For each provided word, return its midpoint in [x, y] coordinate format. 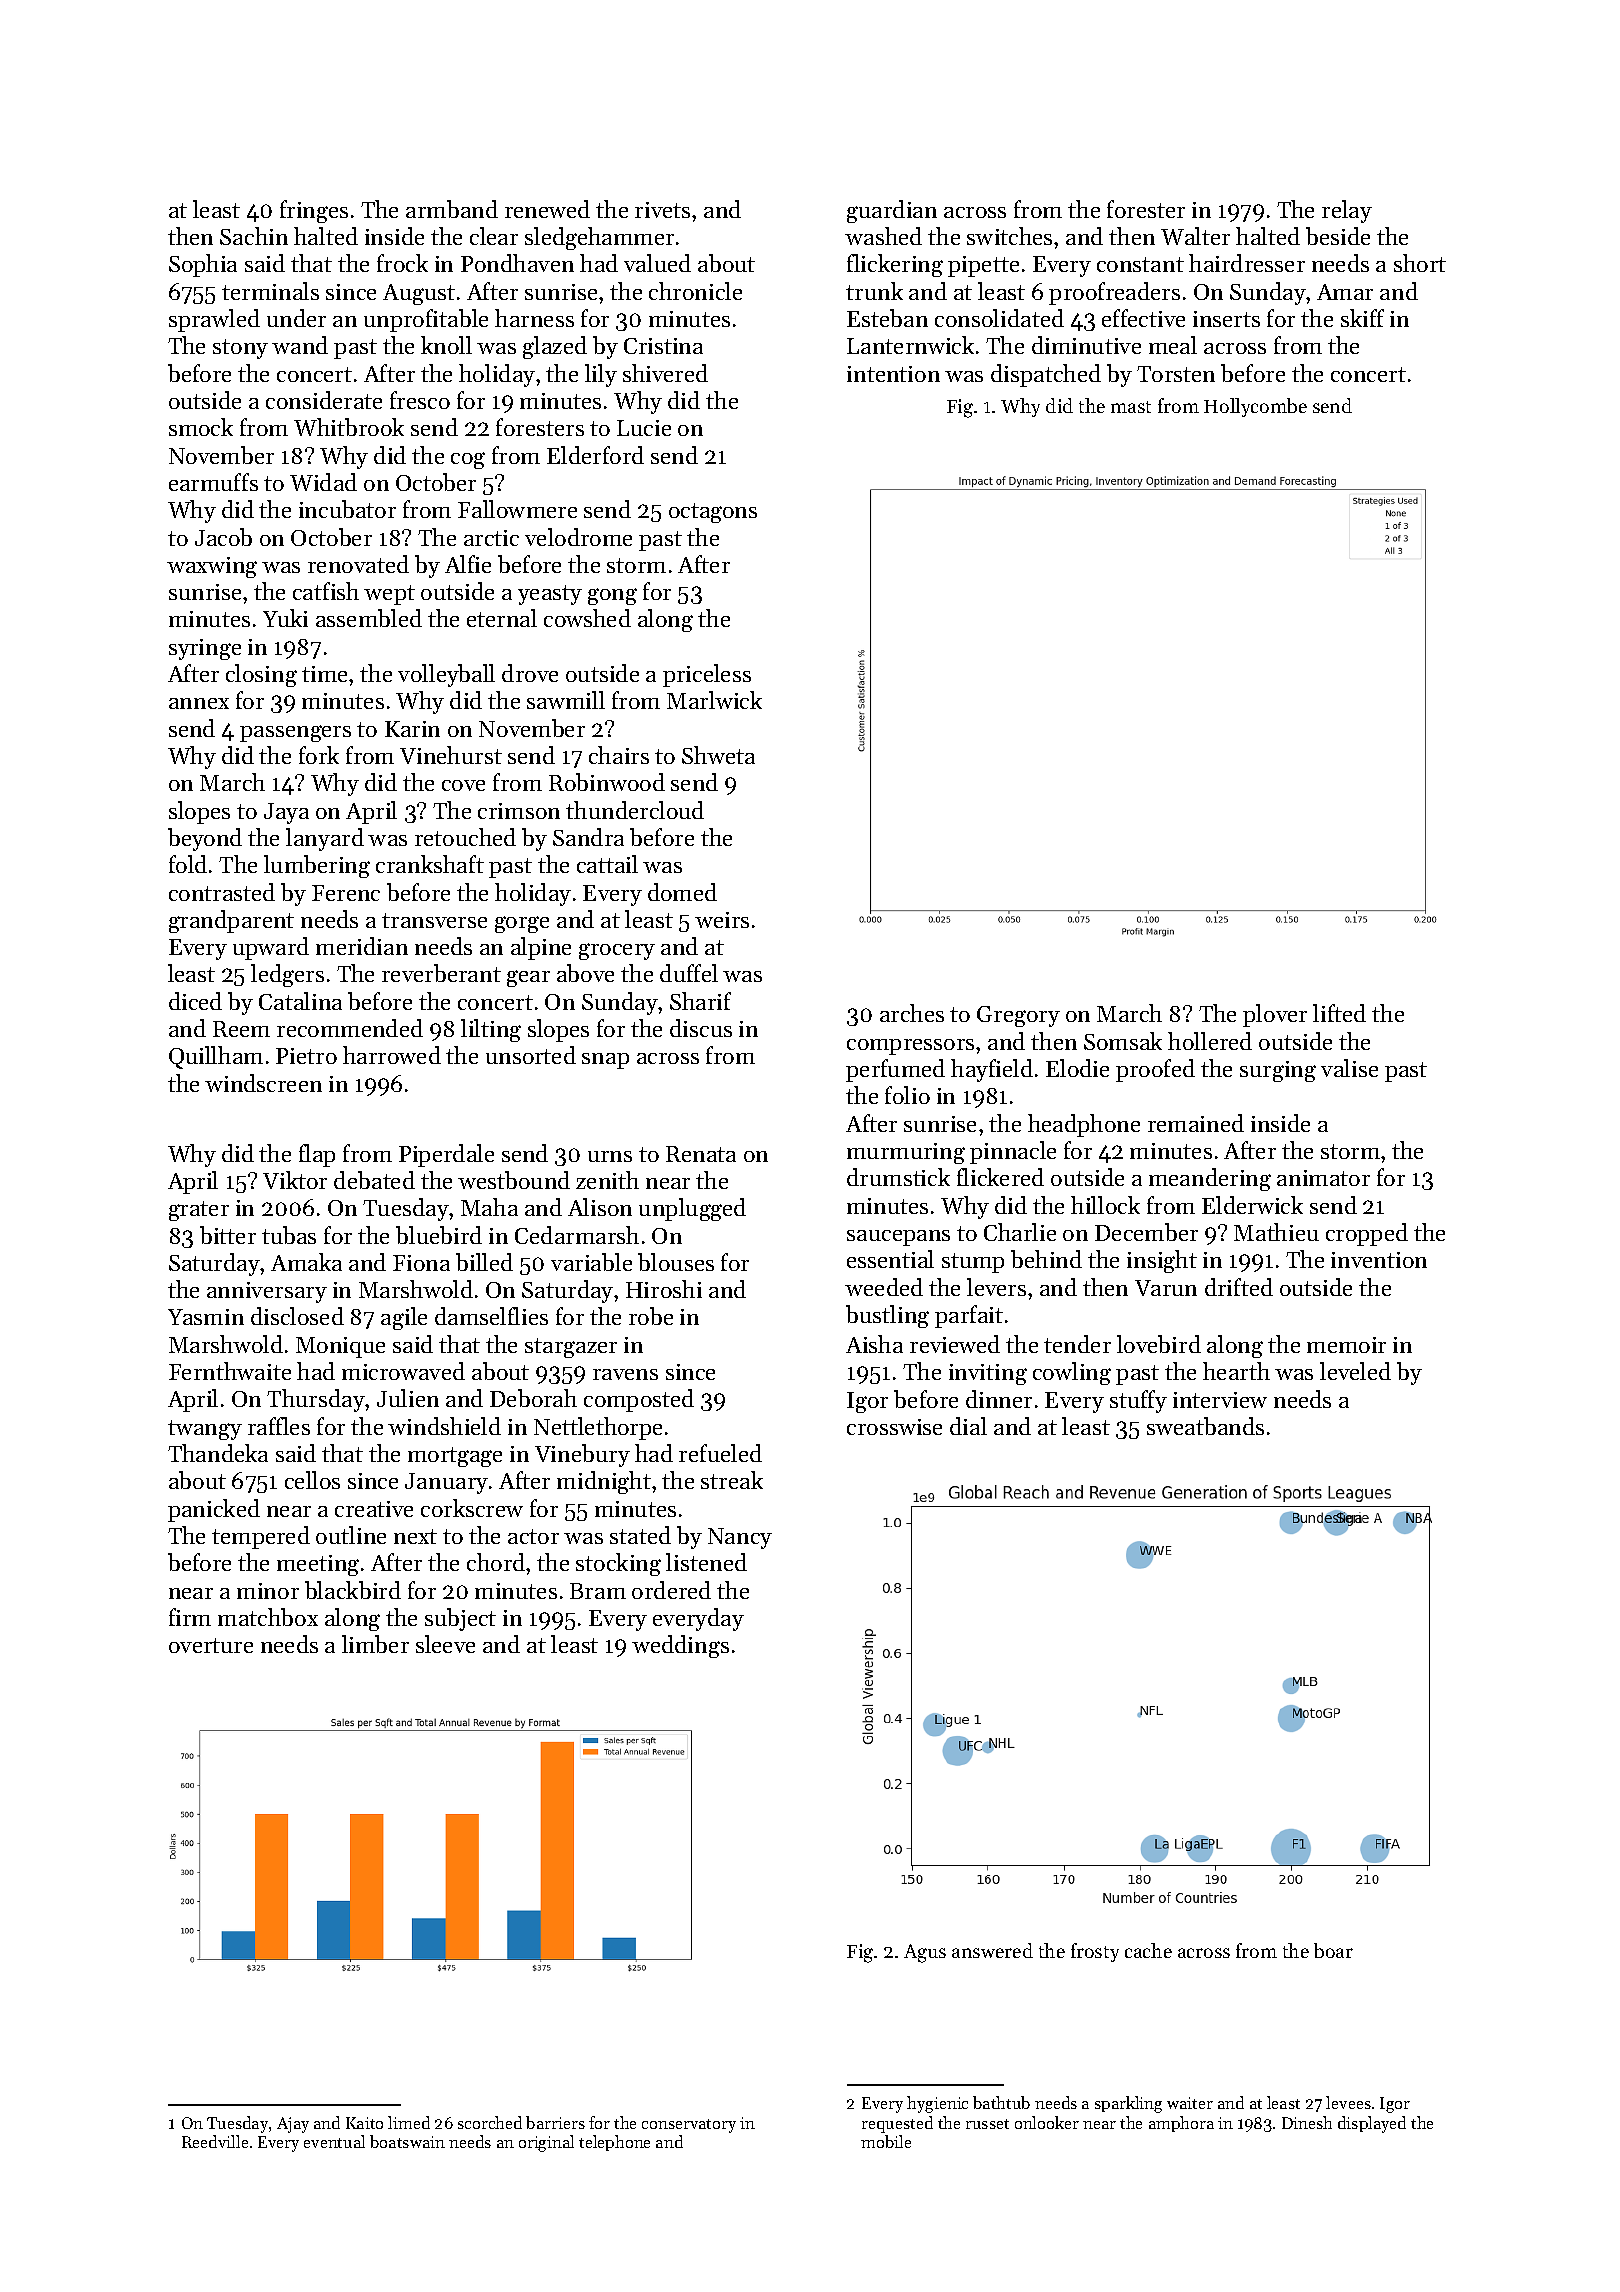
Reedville [215, 2141]
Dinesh [1307, 2122]
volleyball [446, 675]
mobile [886, 2141]
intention [893, 374]
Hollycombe [1255, 407]
